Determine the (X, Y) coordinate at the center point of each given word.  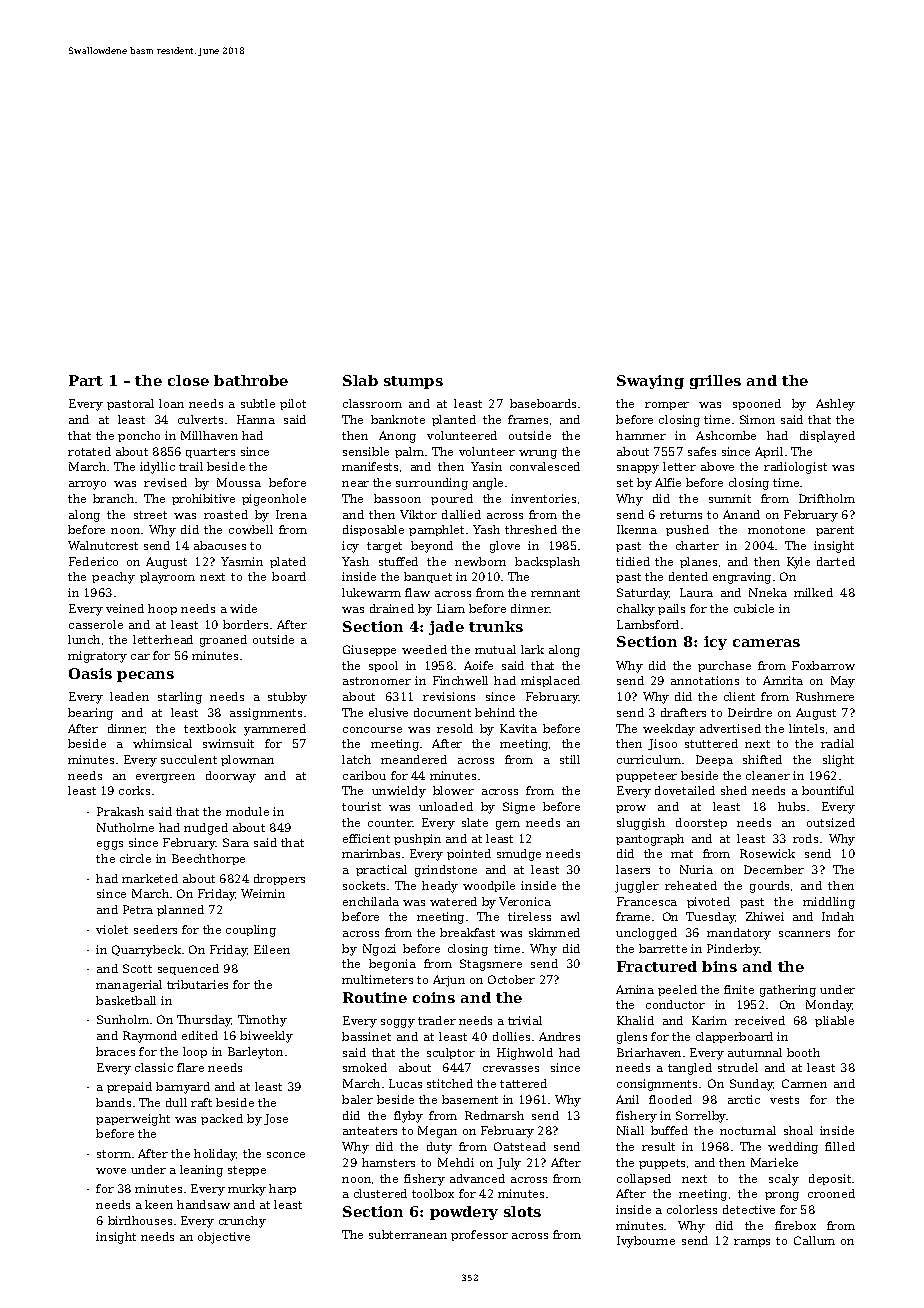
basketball (126, 1000)
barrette (663, 948)
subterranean (408, 1234)
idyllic (157, 468)
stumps (413, 382)
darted (836, 561)
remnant (555, 593)
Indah (838, 916)
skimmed (554, 932)
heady (440, 887)
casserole (96, 624)
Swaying (650, 382)
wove (111, 1171)
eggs (110, 845)
